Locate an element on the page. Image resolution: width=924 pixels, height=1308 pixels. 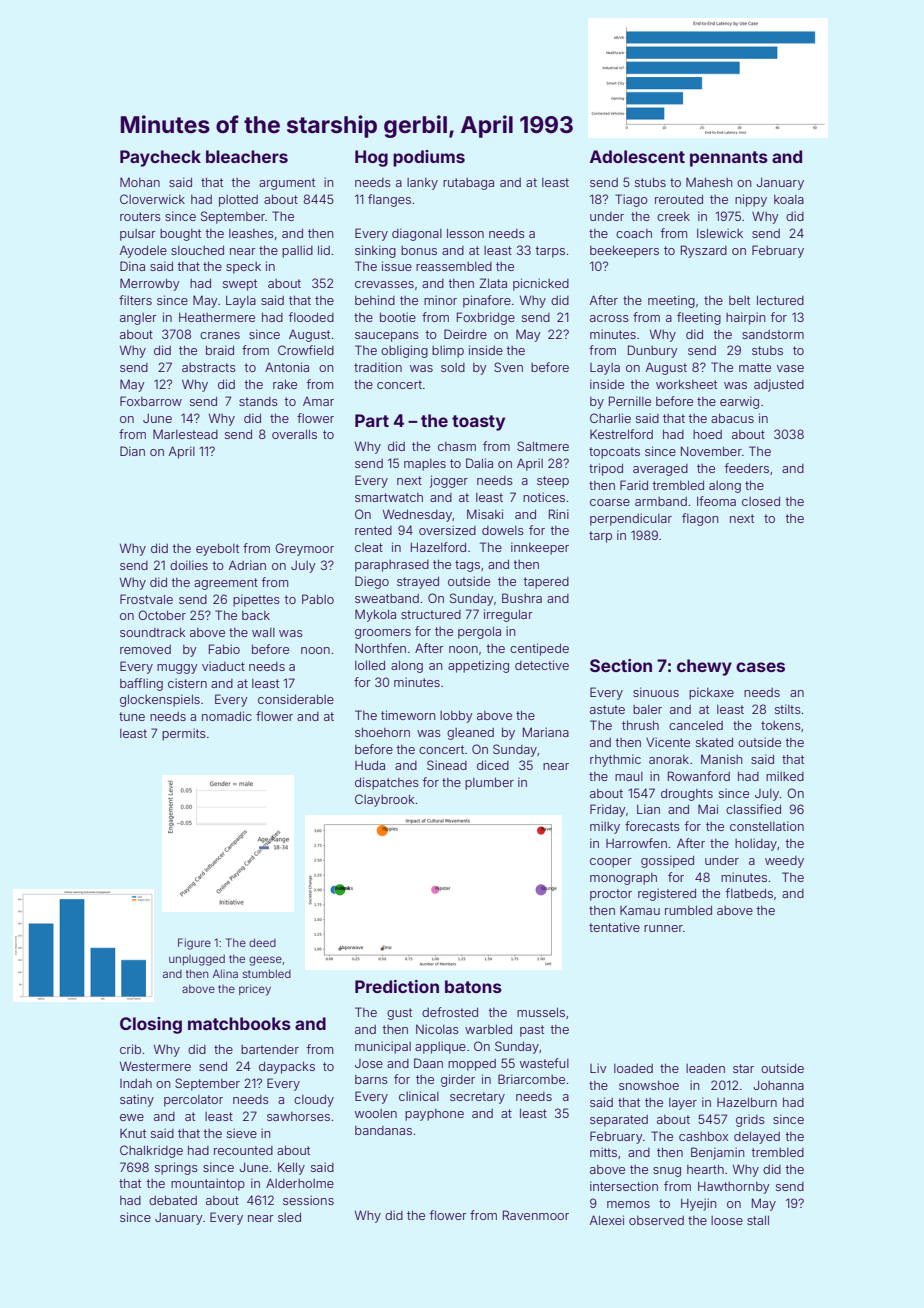
stilts is located at coordinates (788, 709).
